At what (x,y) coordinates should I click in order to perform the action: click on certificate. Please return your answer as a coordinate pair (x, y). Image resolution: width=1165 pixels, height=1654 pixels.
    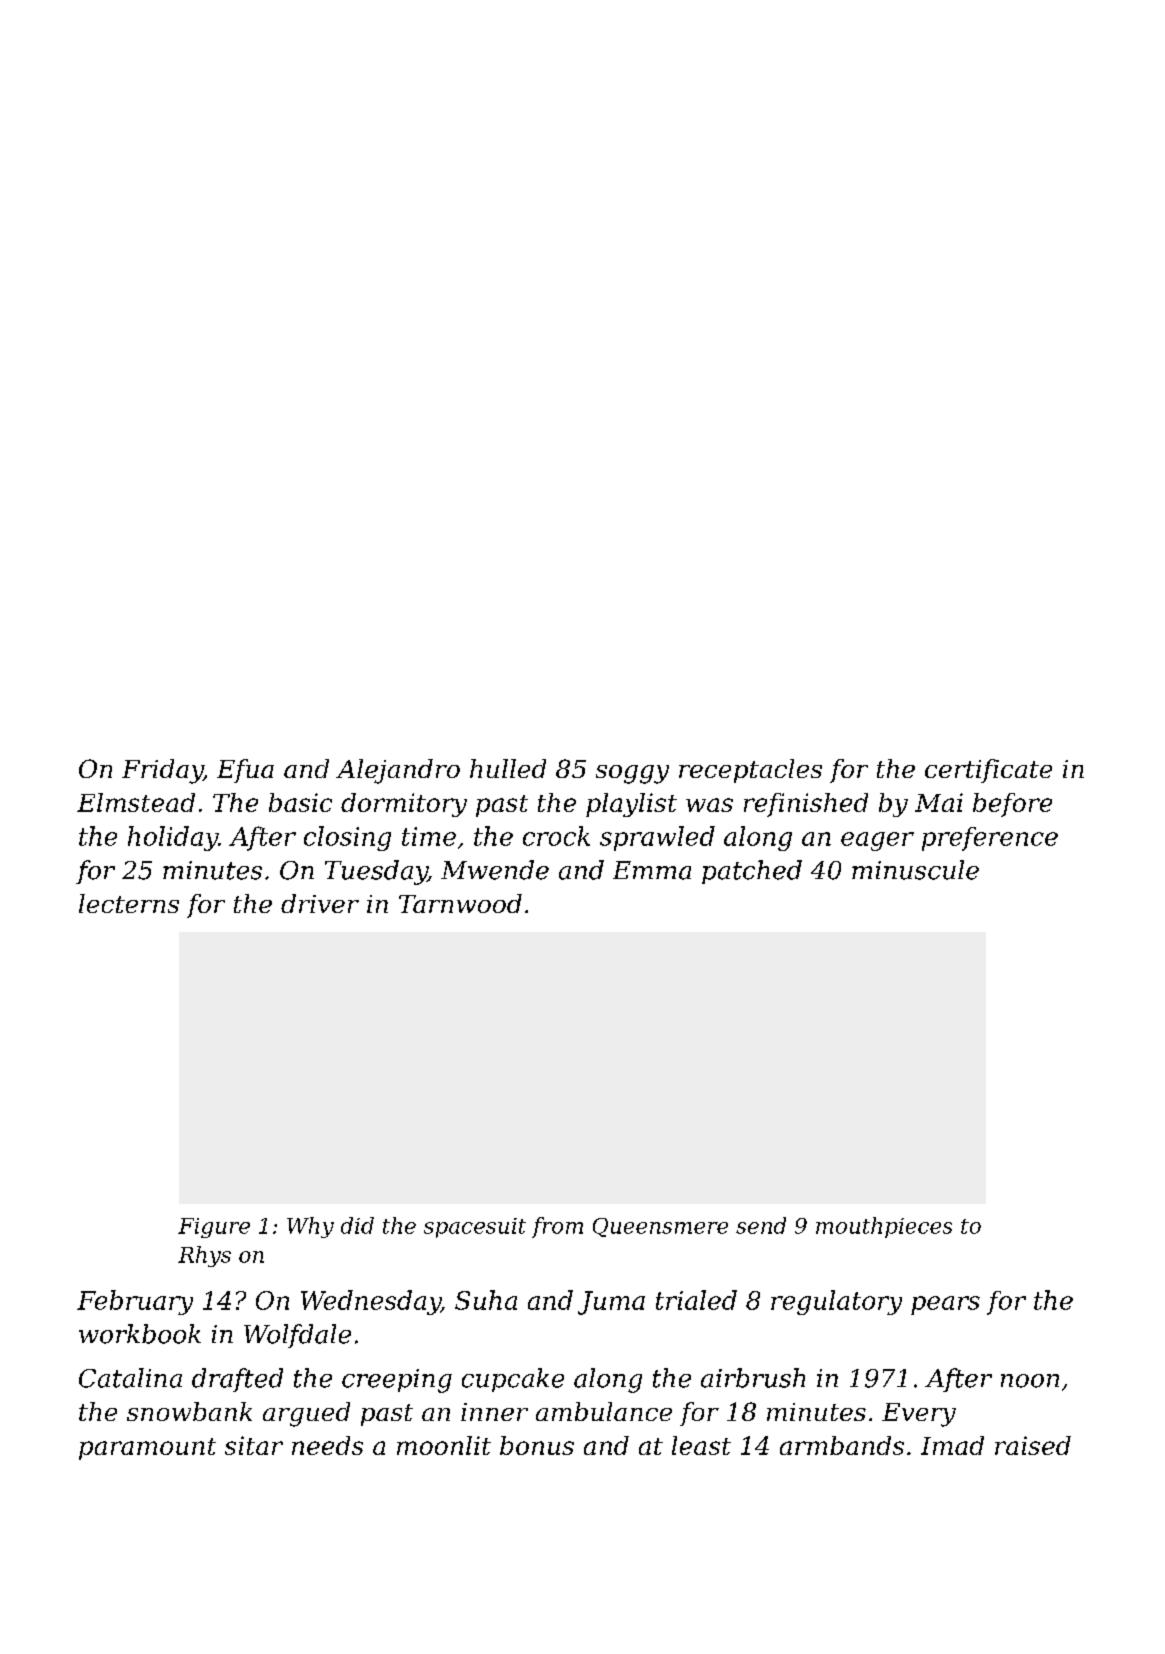
    Looking at the image, I should click on (988, 771).
